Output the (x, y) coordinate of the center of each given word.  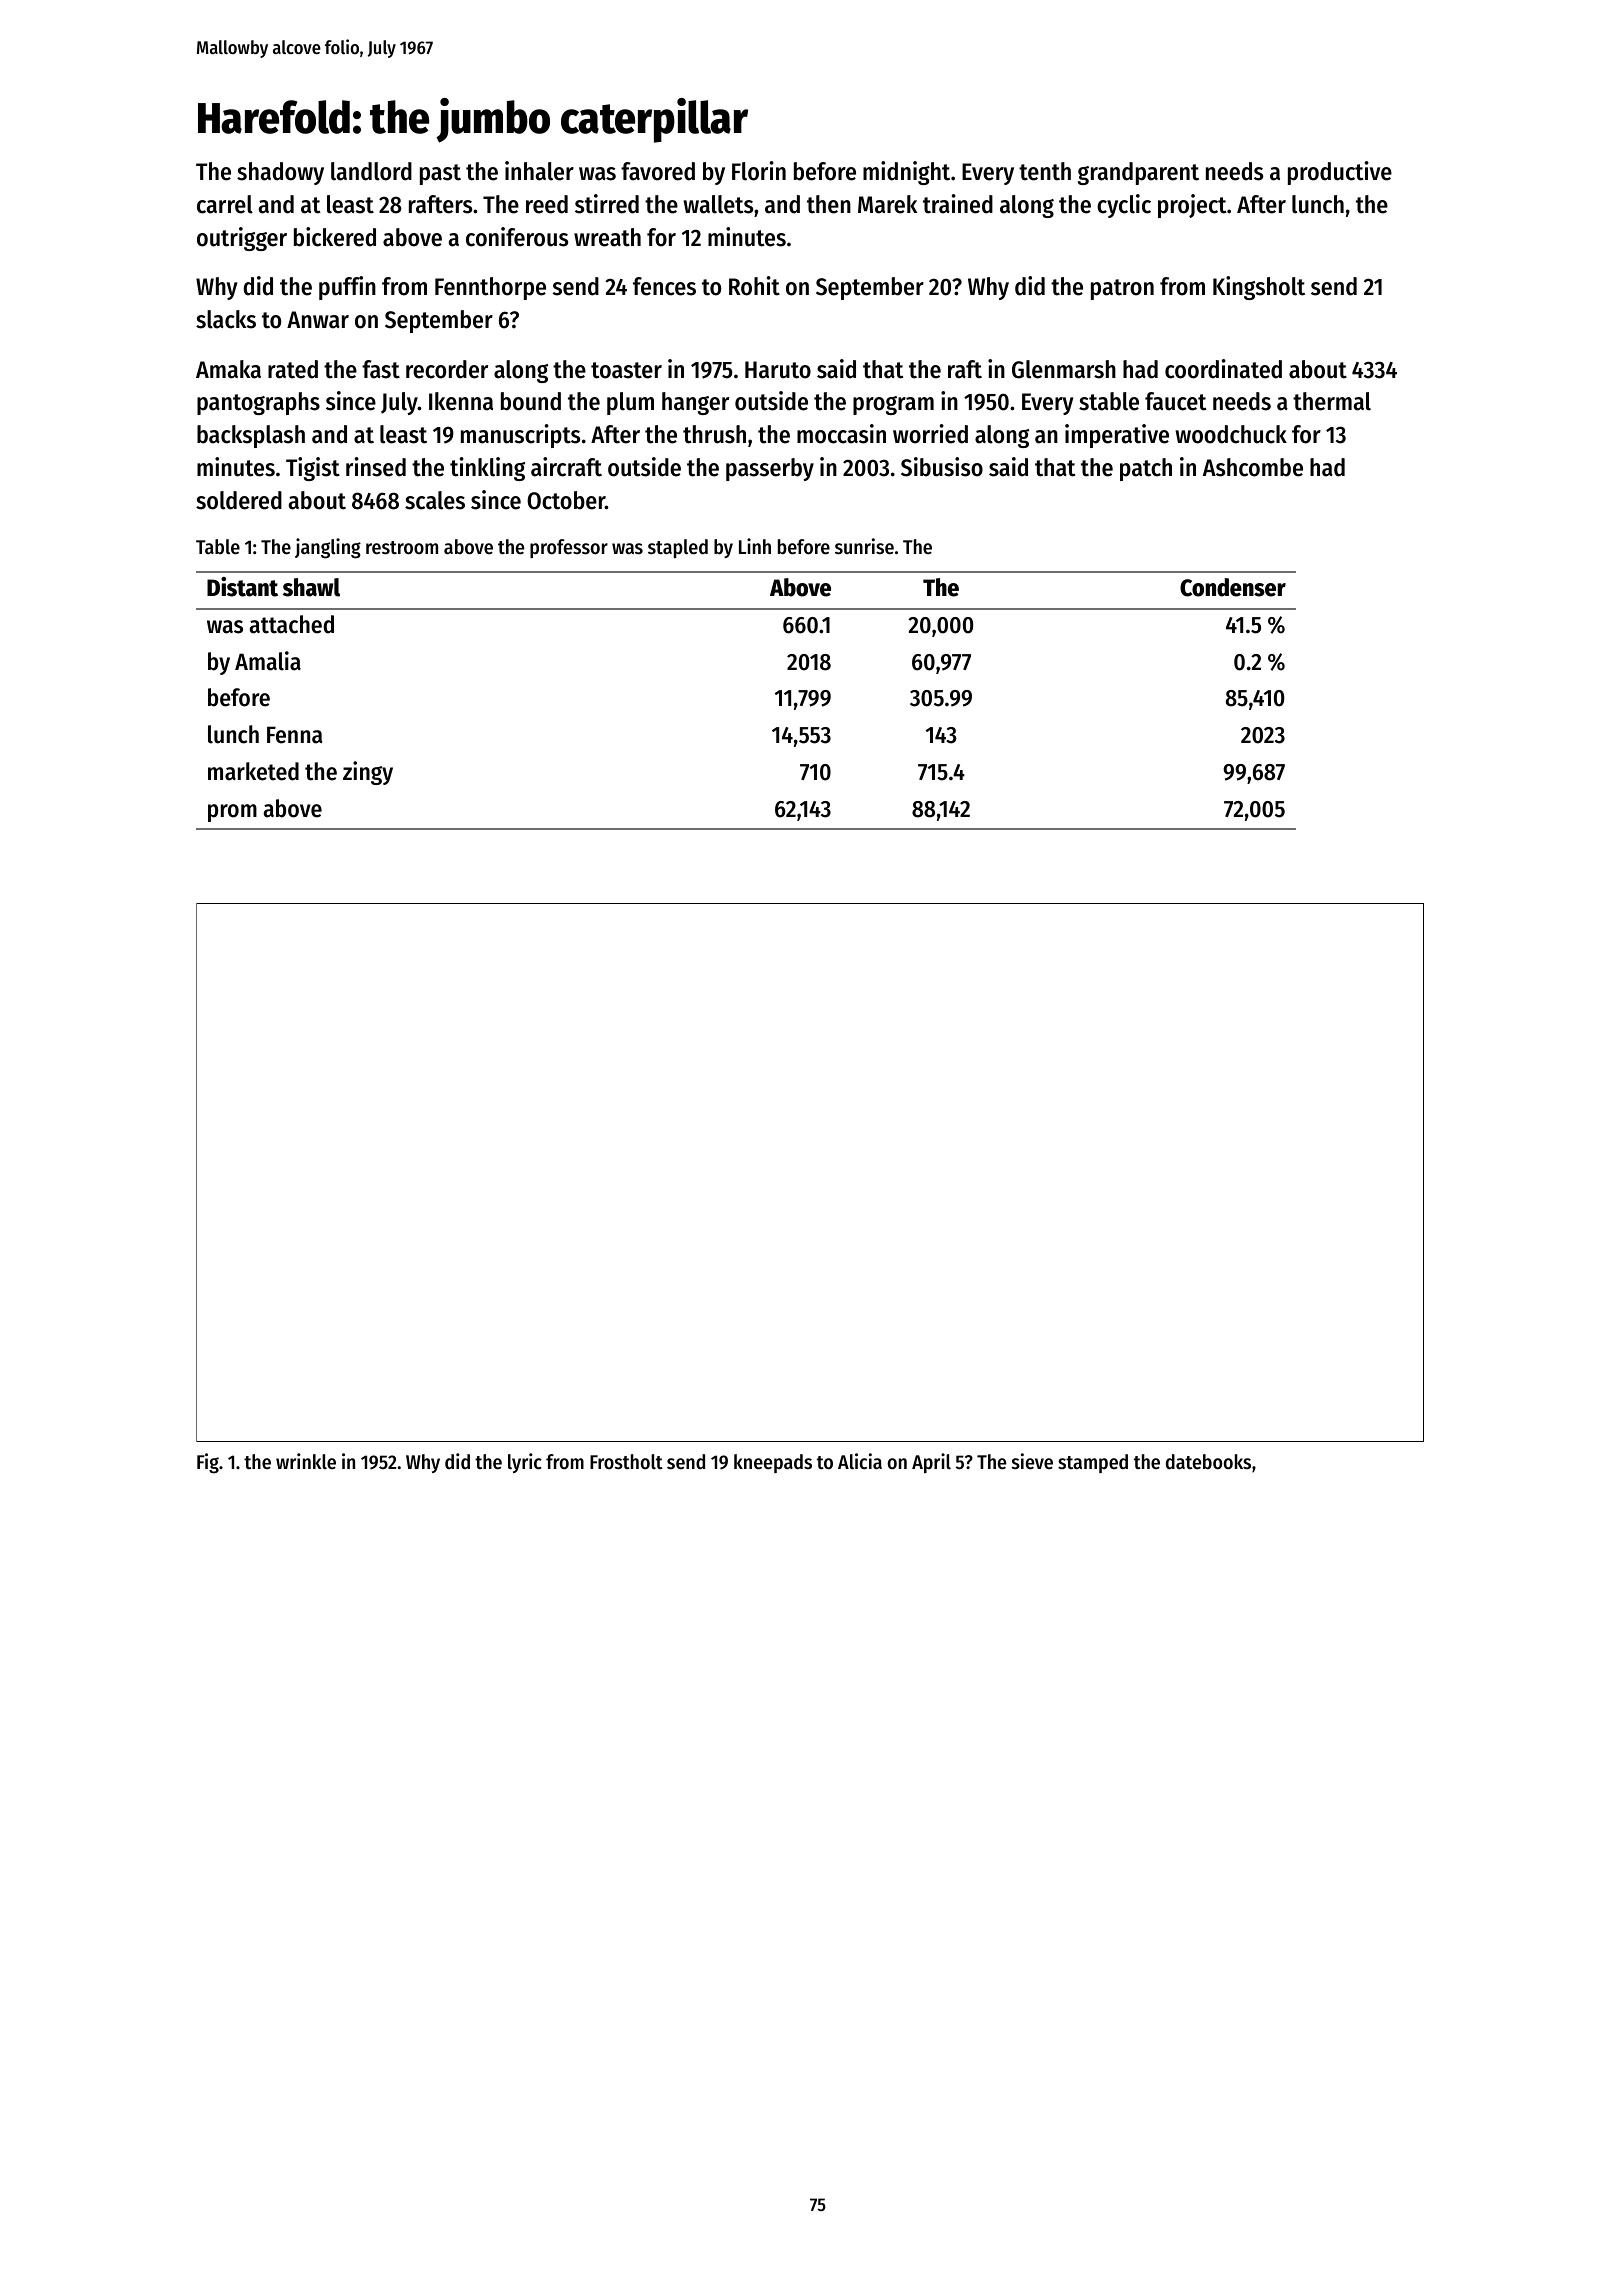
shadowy (280, 173)
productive (1340, 173)
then (829, 204)
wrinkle (306, 1461)
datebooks (1208, 1462)
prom (232, 813)
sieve (1032, 1461)
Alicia (860, 1461)
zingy (368, 773)
